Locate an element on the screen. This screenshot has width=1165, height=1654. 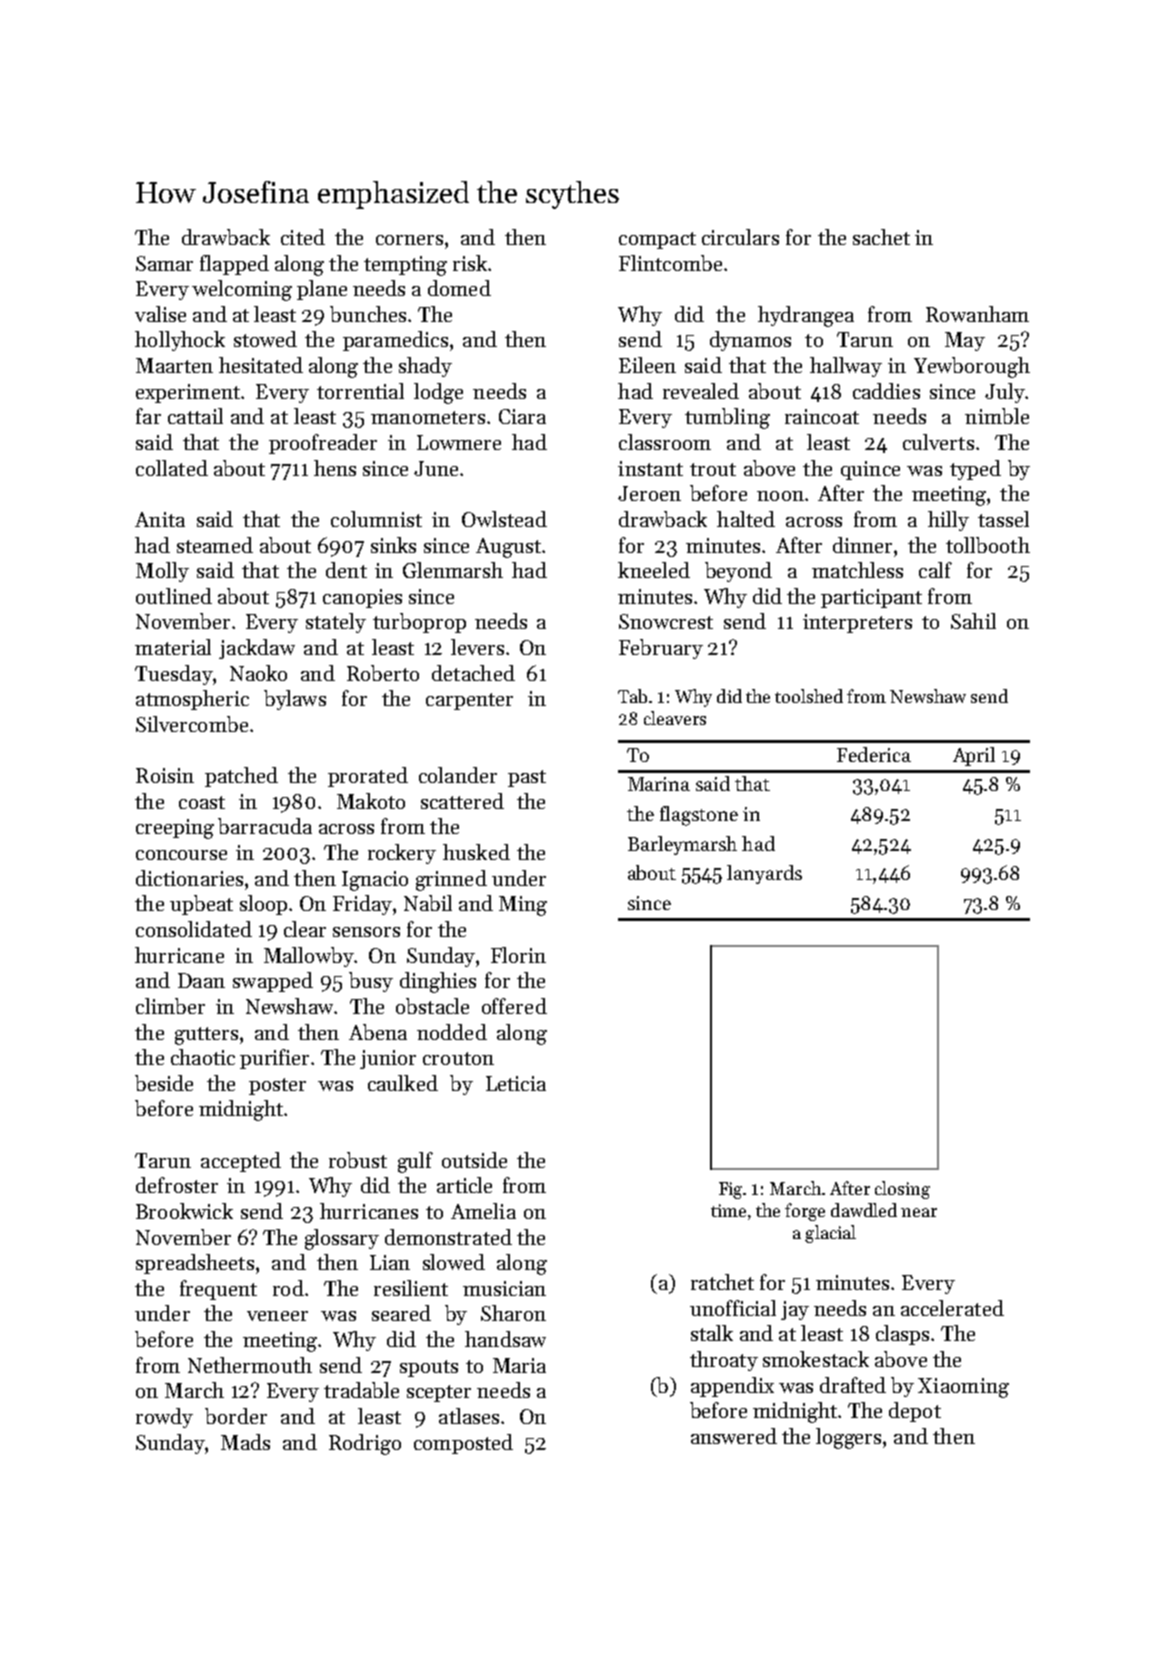
Abena is located at coordinates (378, 1032).
